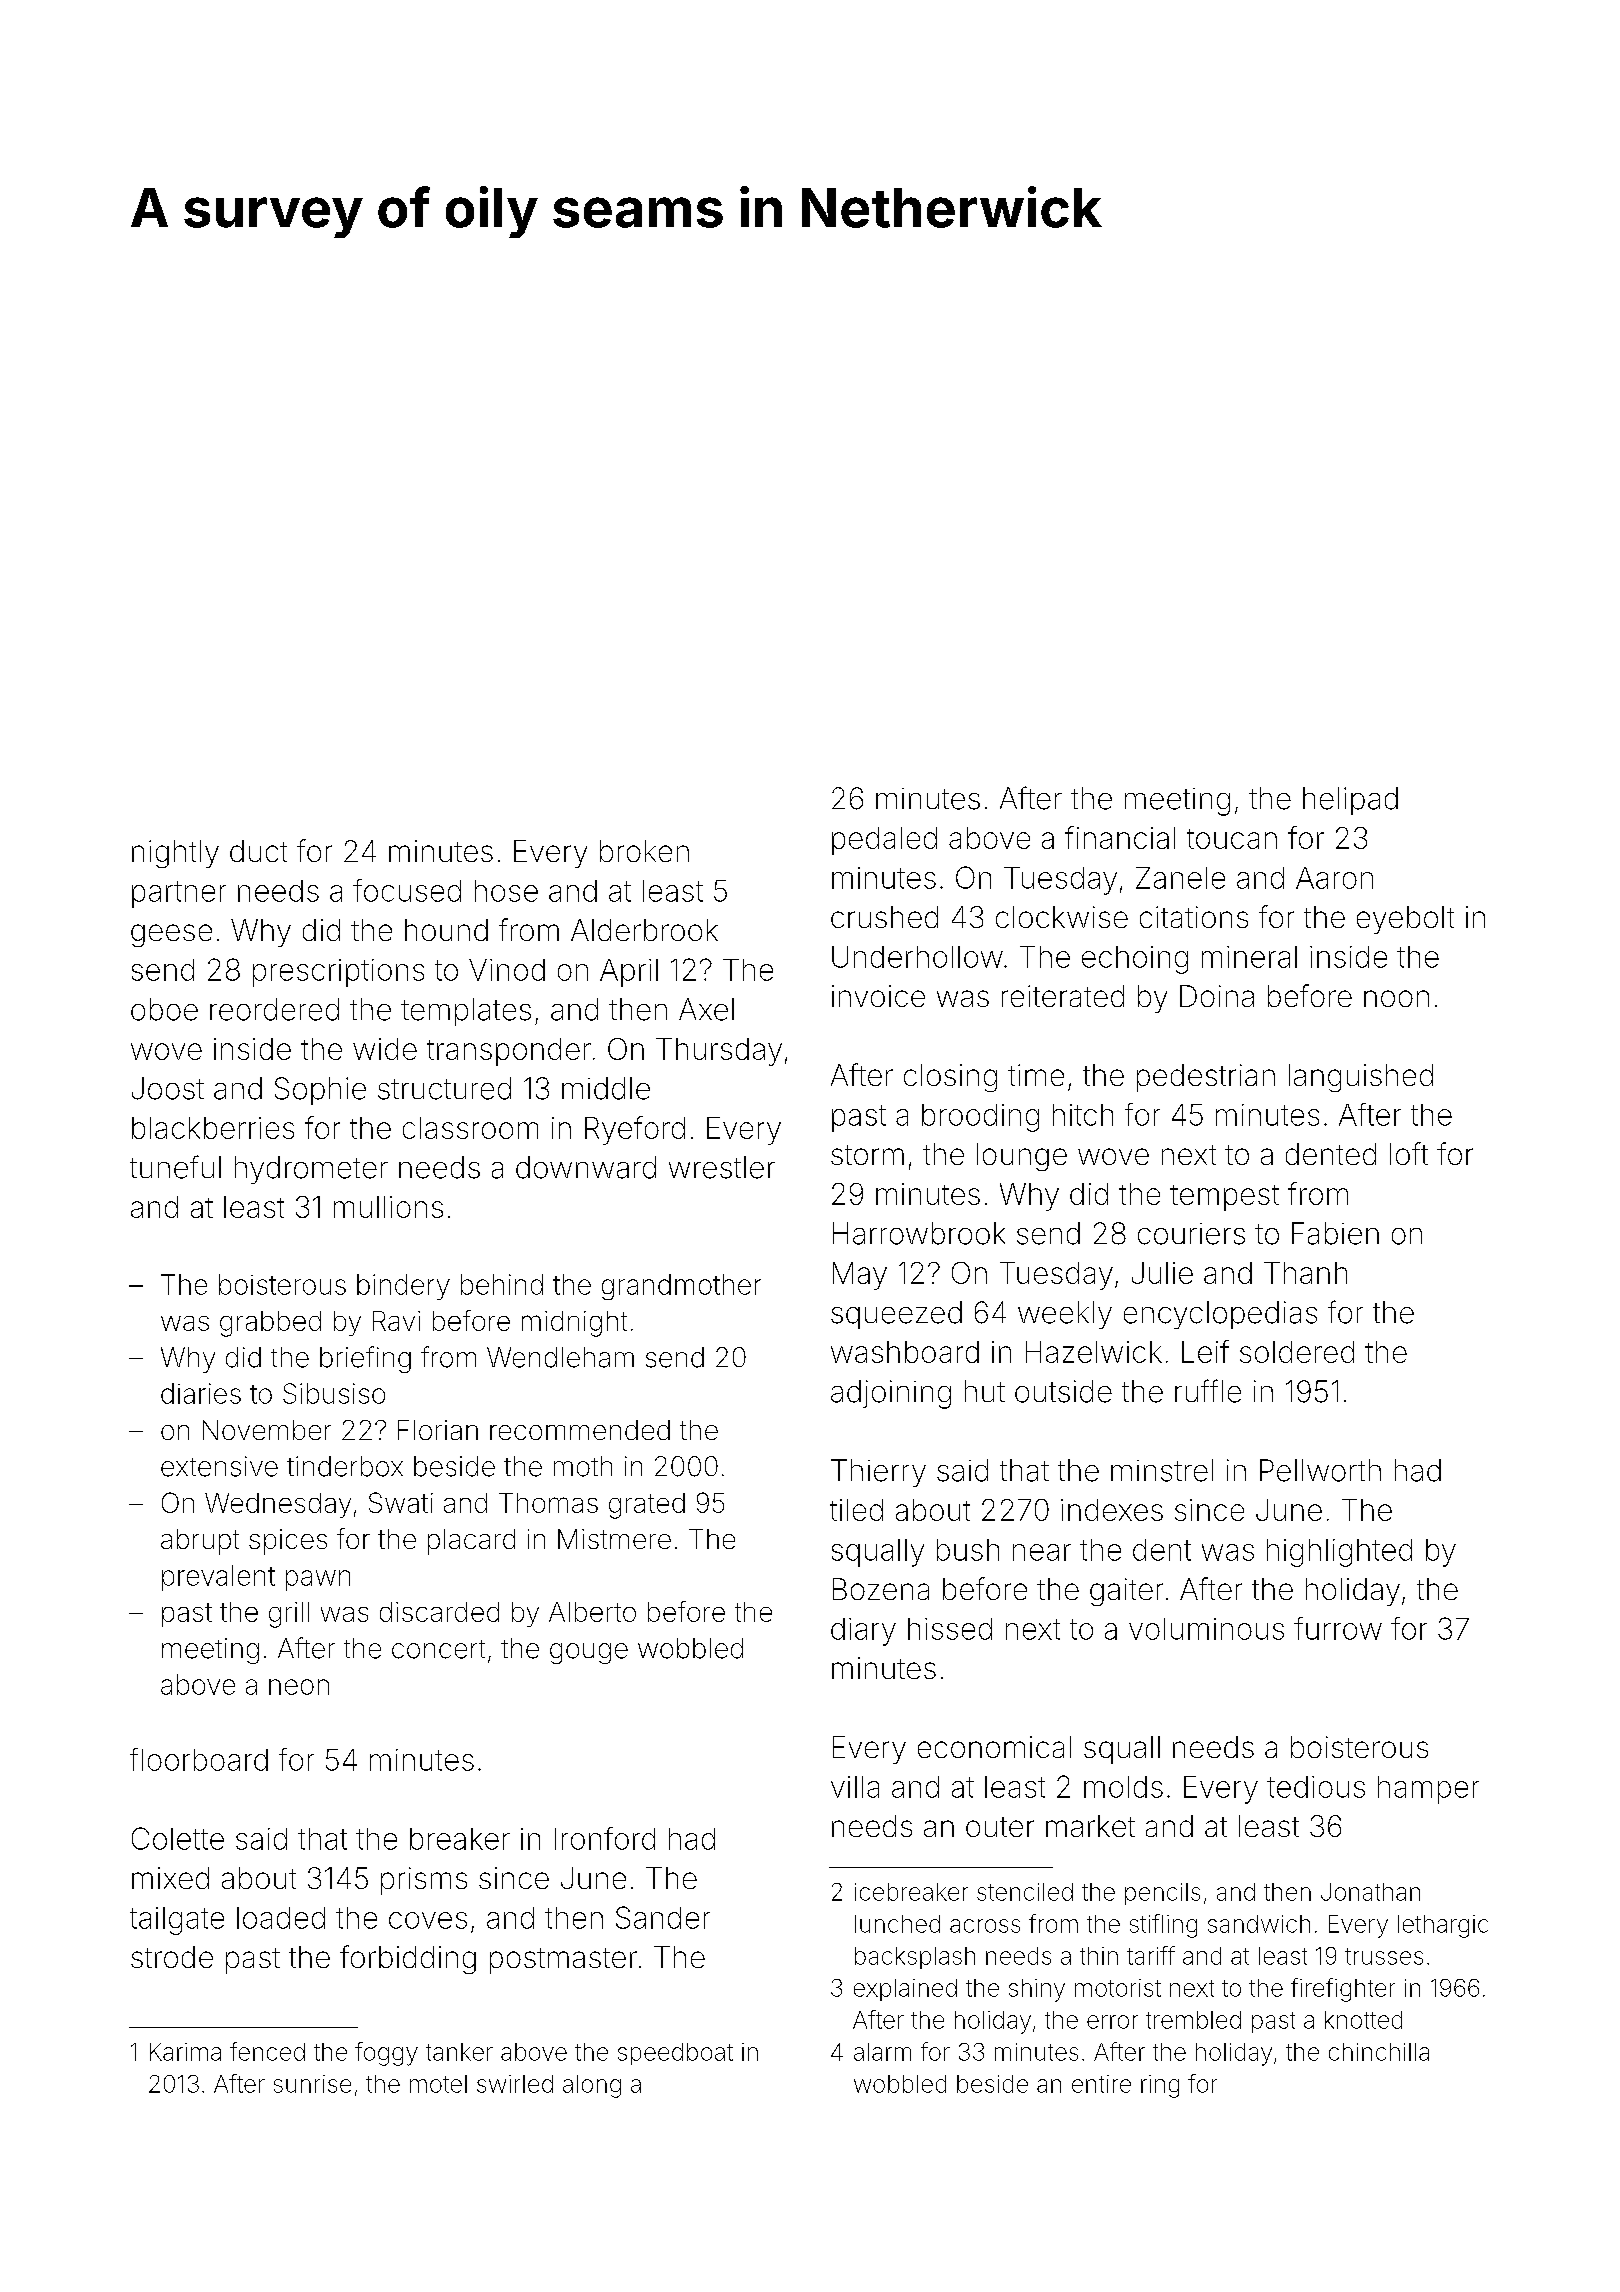 This page has width=1620, height=2292. What do you see at coordinates (891, 1394) in the page?
I see `adjoining` at bounding box center [891, 1394].
